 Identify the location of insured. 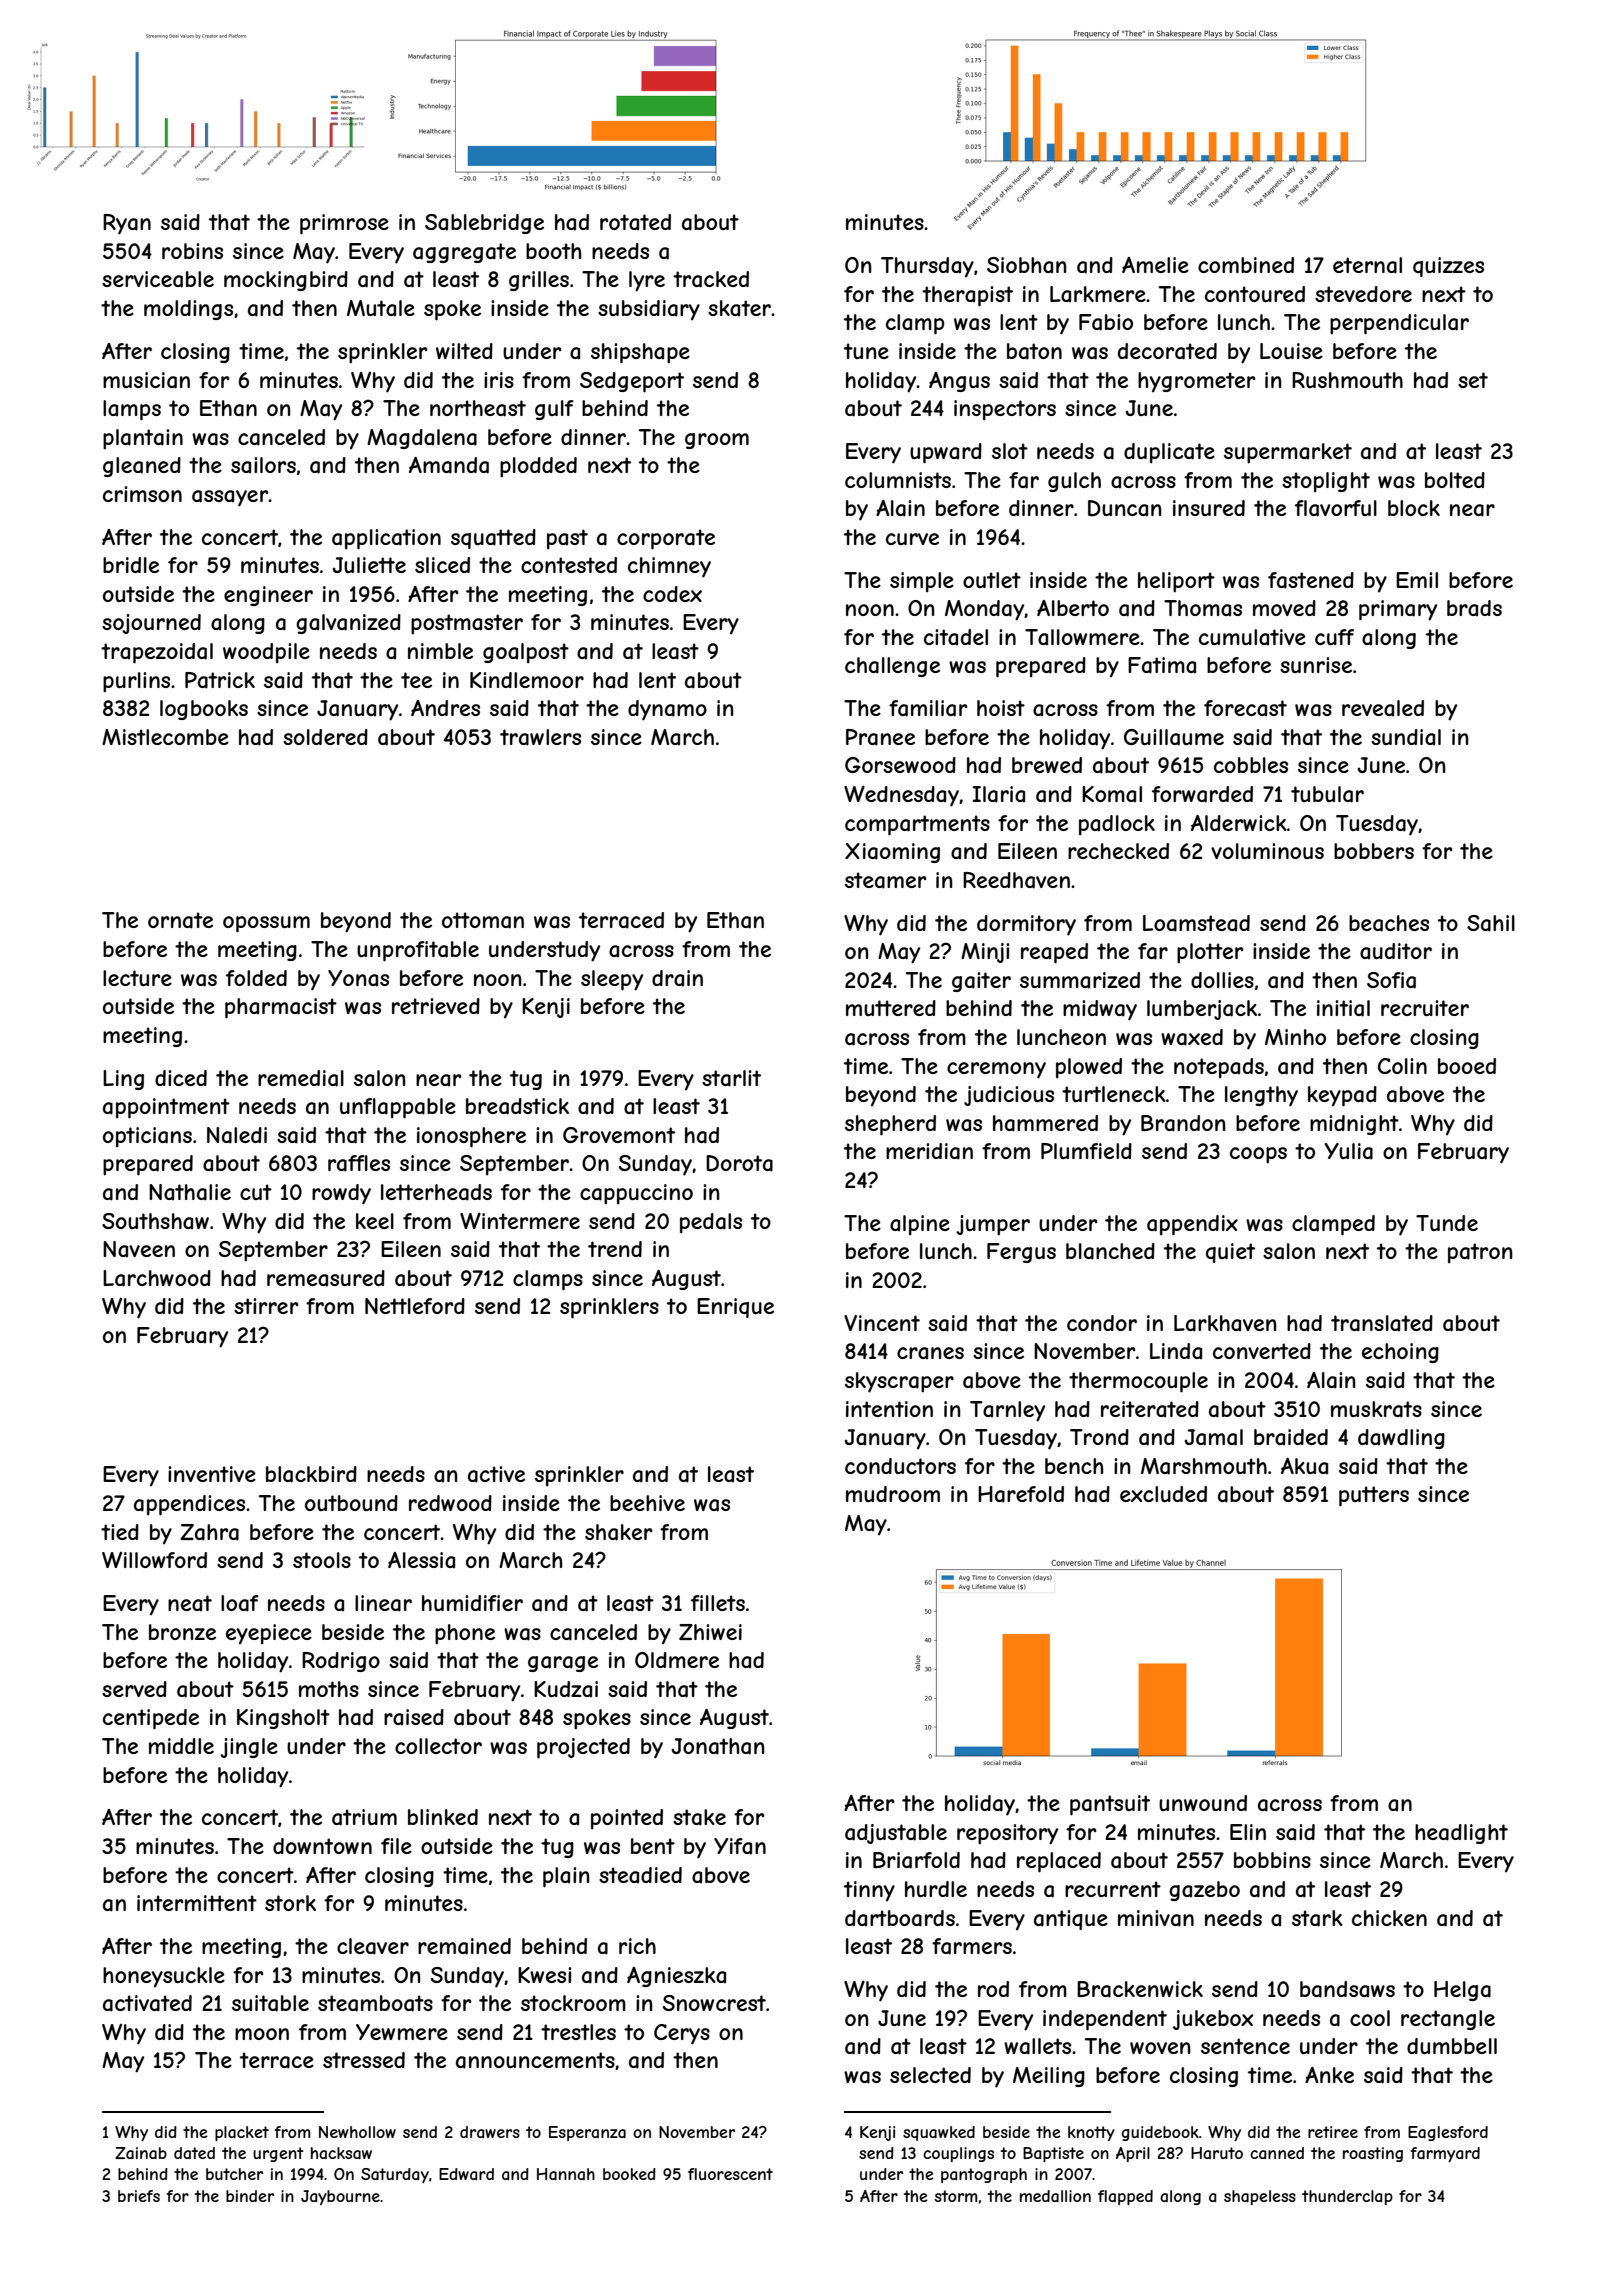
(1209, 508).
